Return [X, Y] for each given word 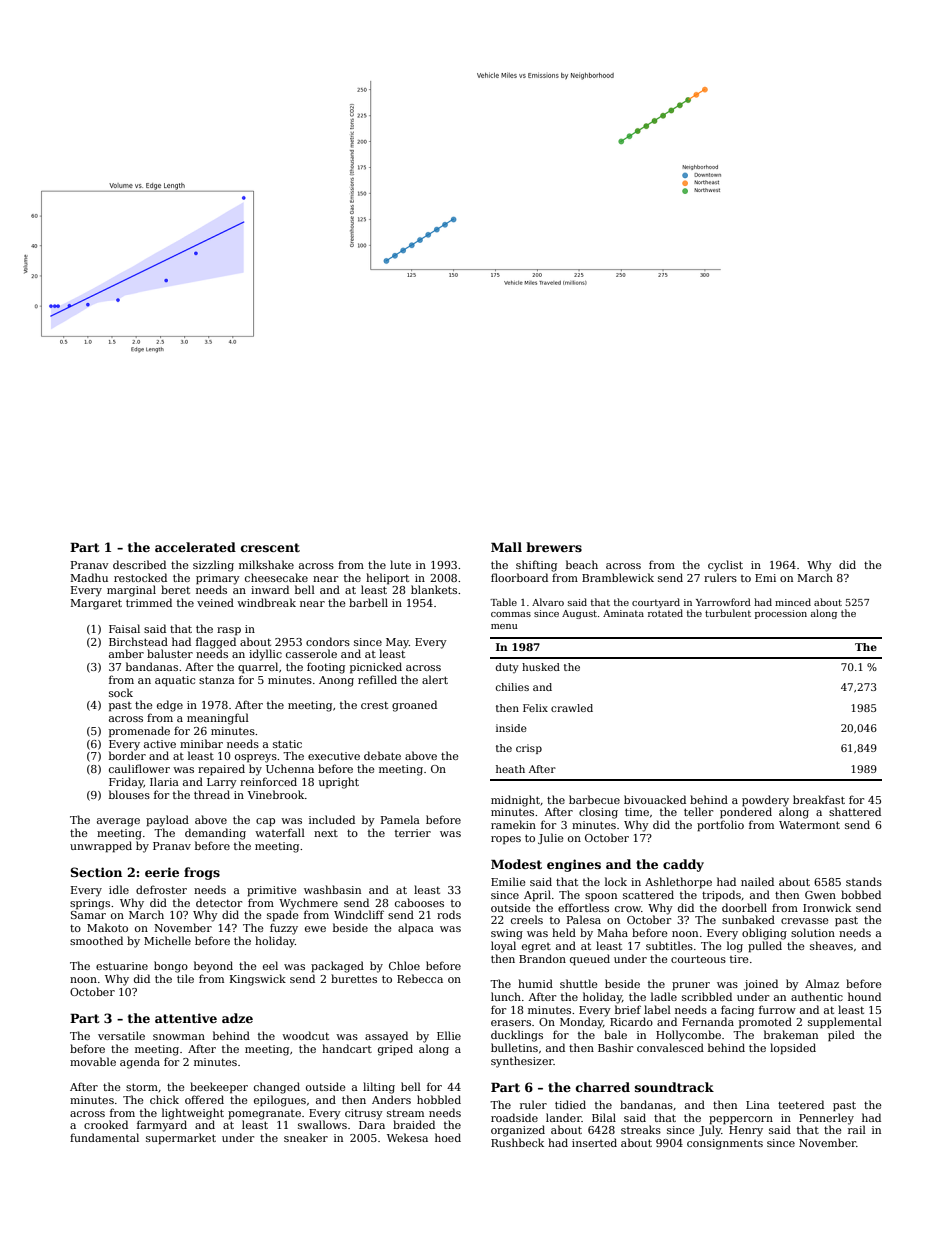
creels [527, 919]
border [127, 755]
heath [510, 769]
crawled [572, 708]
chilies [512, 687]
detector [219, 902]
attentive [186, 1018]
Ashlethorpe [678, 883]
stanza [217, 680]
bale [615, 1034]
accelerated [195, 547]
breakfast [819, 799]
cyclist [725, 566]
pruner [691, 986]
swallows [322, 1124]
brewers [554, 547]
